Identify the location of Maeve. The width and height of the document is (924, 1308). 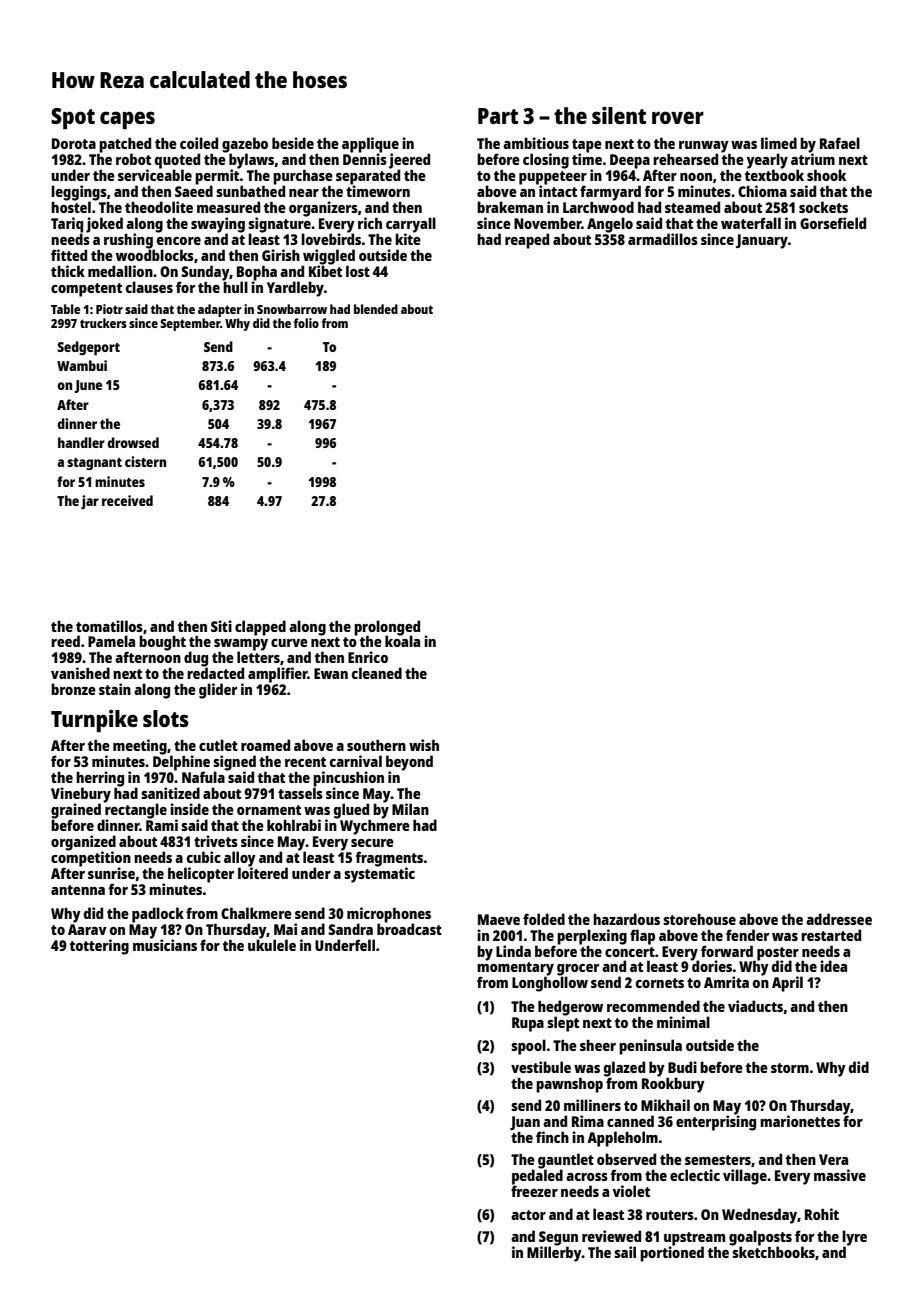
(499, 919).
